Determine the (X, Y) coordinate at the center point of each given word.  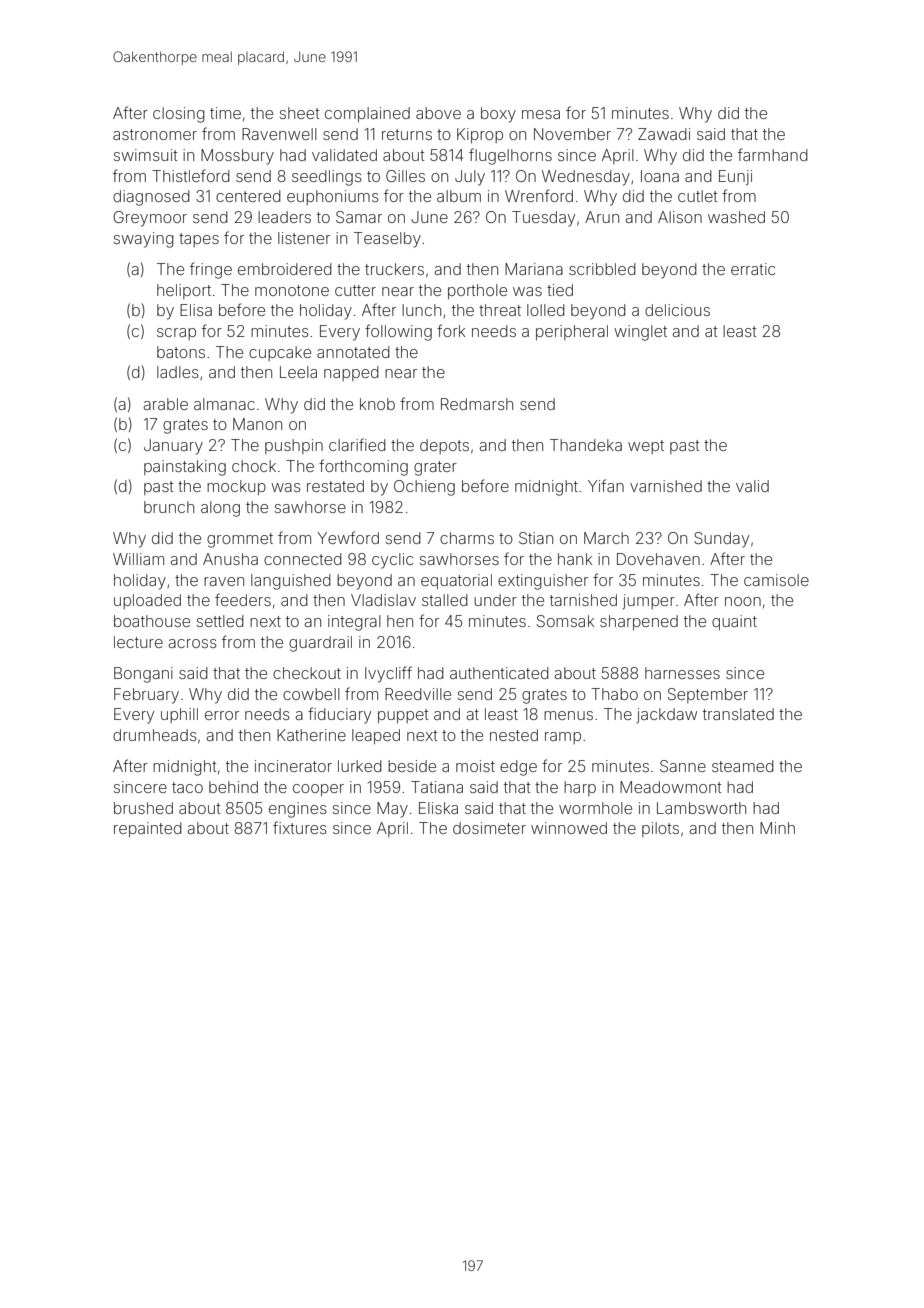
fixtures (300, 827)
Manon (257, 424)
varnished (666, 486)
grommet (240, 540)
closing (179, 115)
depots (444, 446)
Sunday (721, 540)
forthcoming (363, 467)
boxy (498, 115)
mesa (541, 114)
